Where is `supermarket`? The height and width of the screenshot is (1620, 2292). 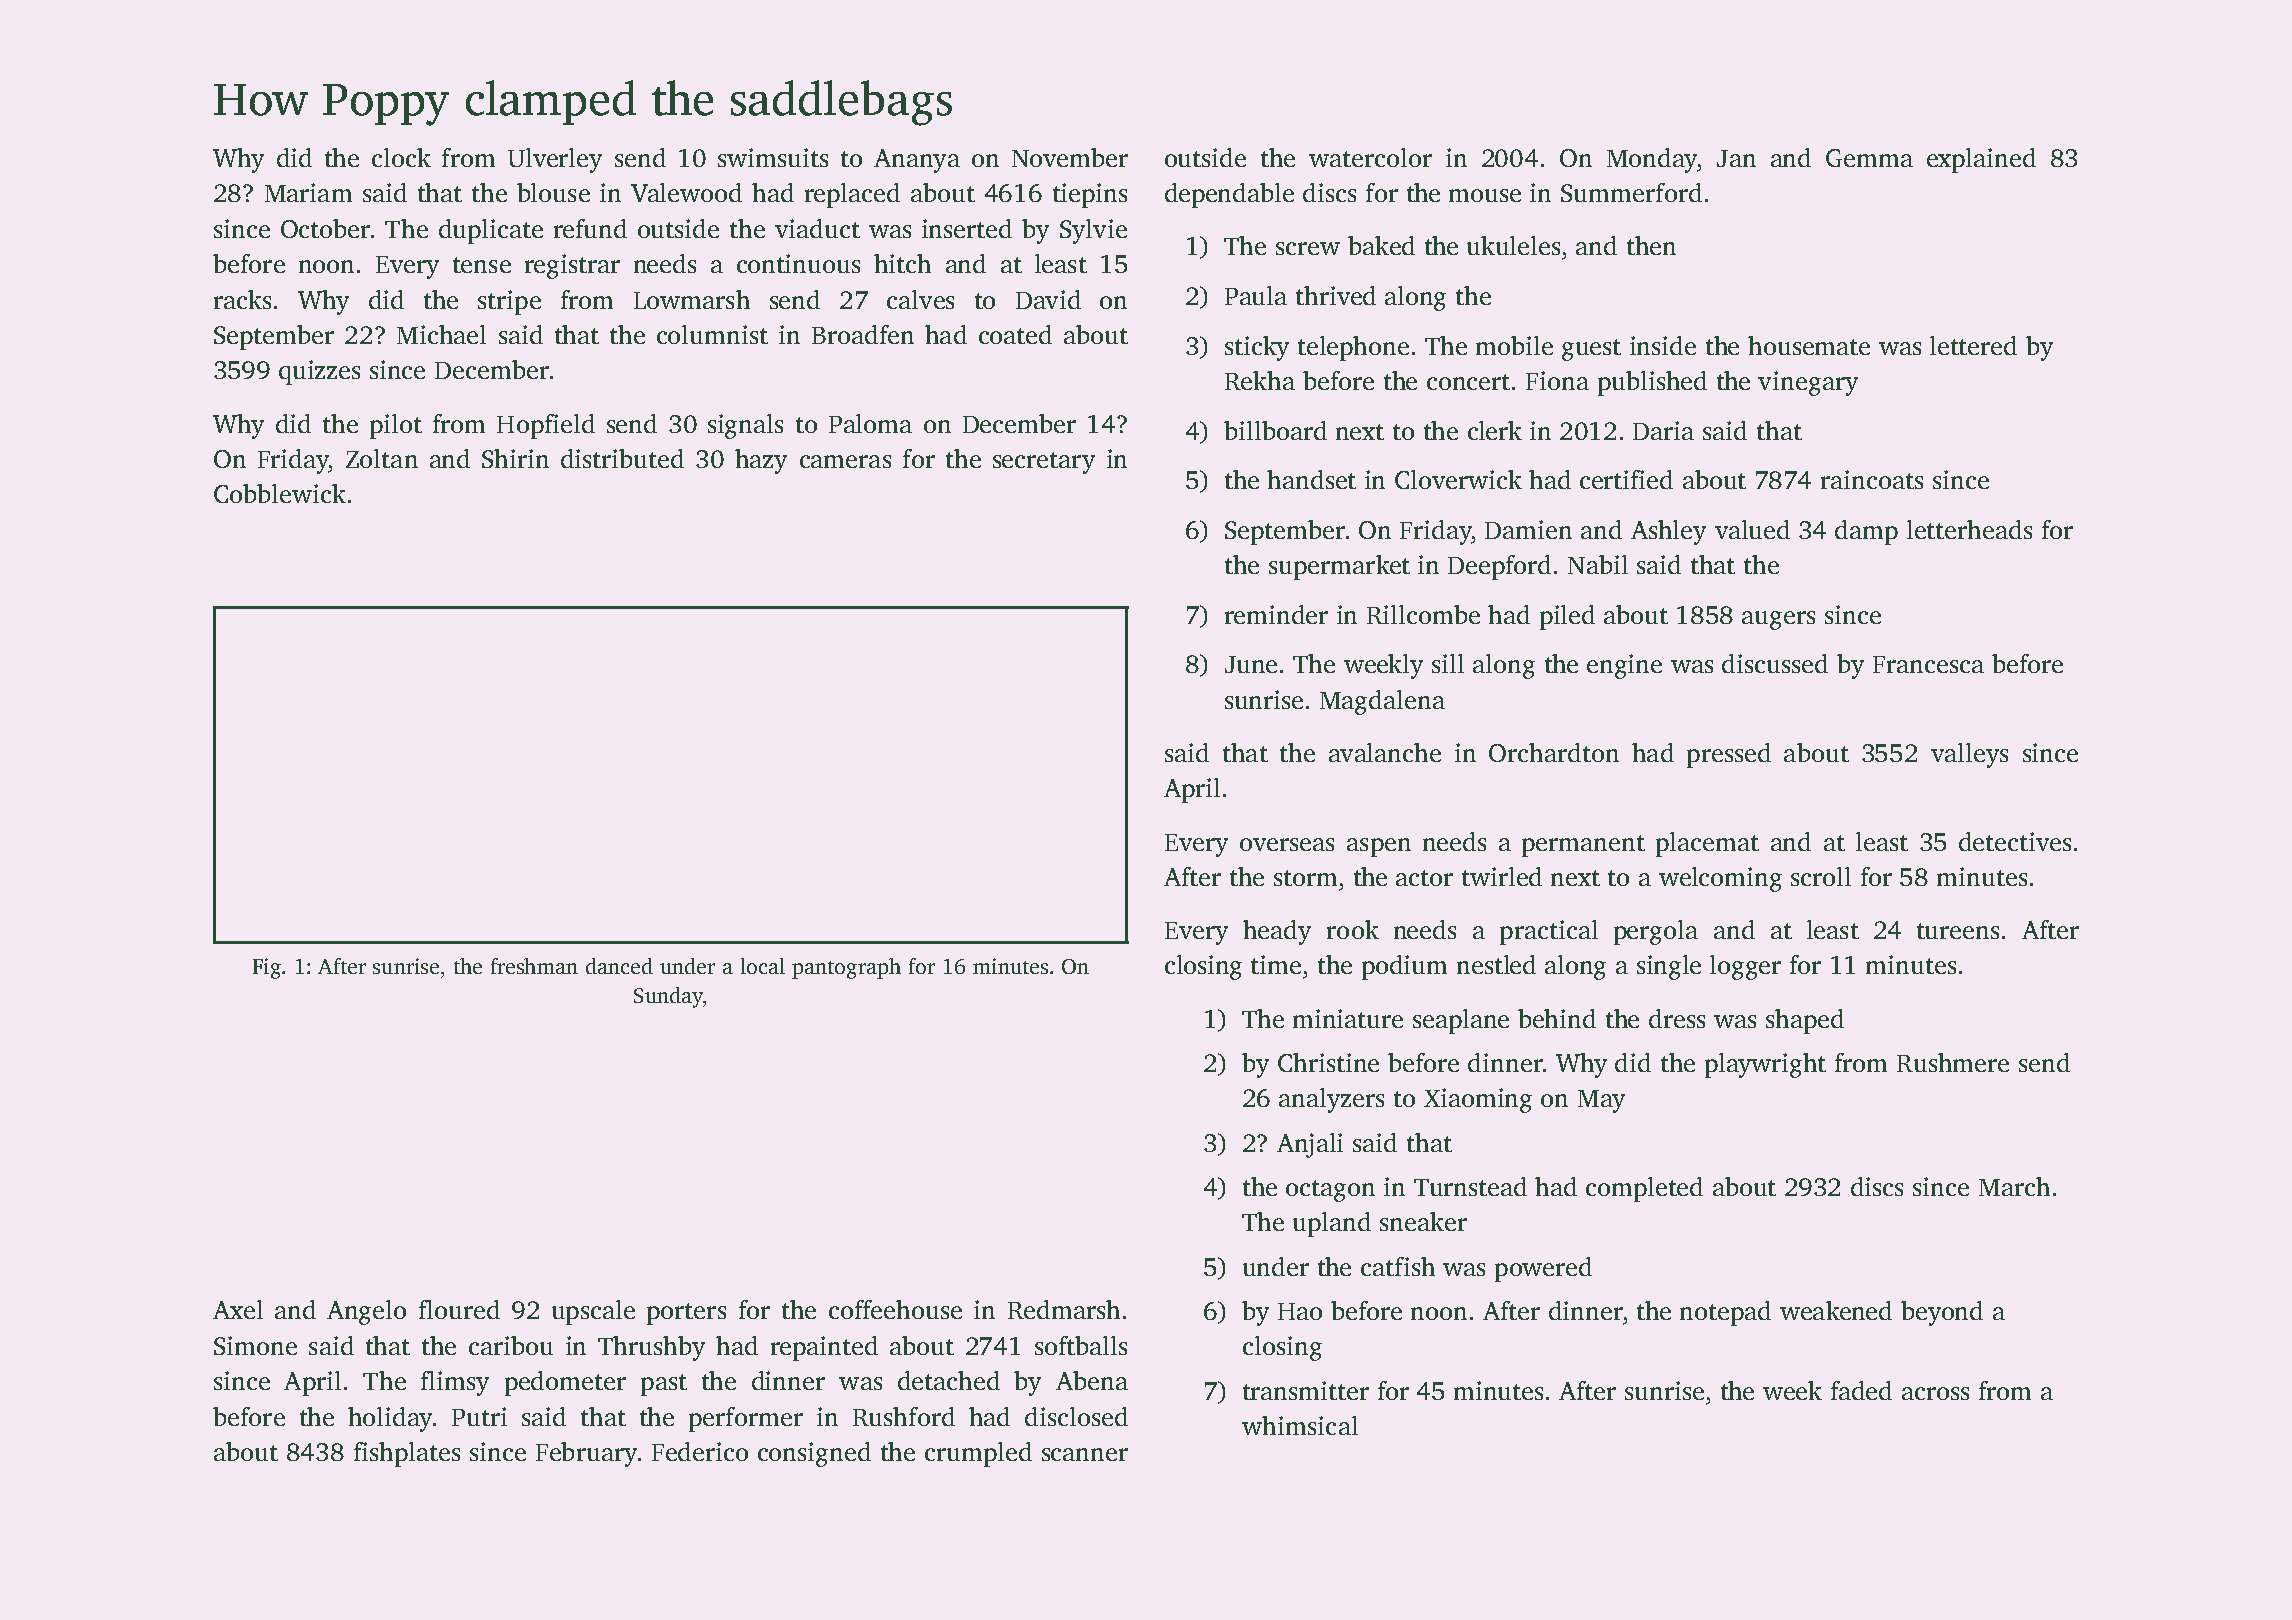
supermarket is located at coordinates (1339, 567).
